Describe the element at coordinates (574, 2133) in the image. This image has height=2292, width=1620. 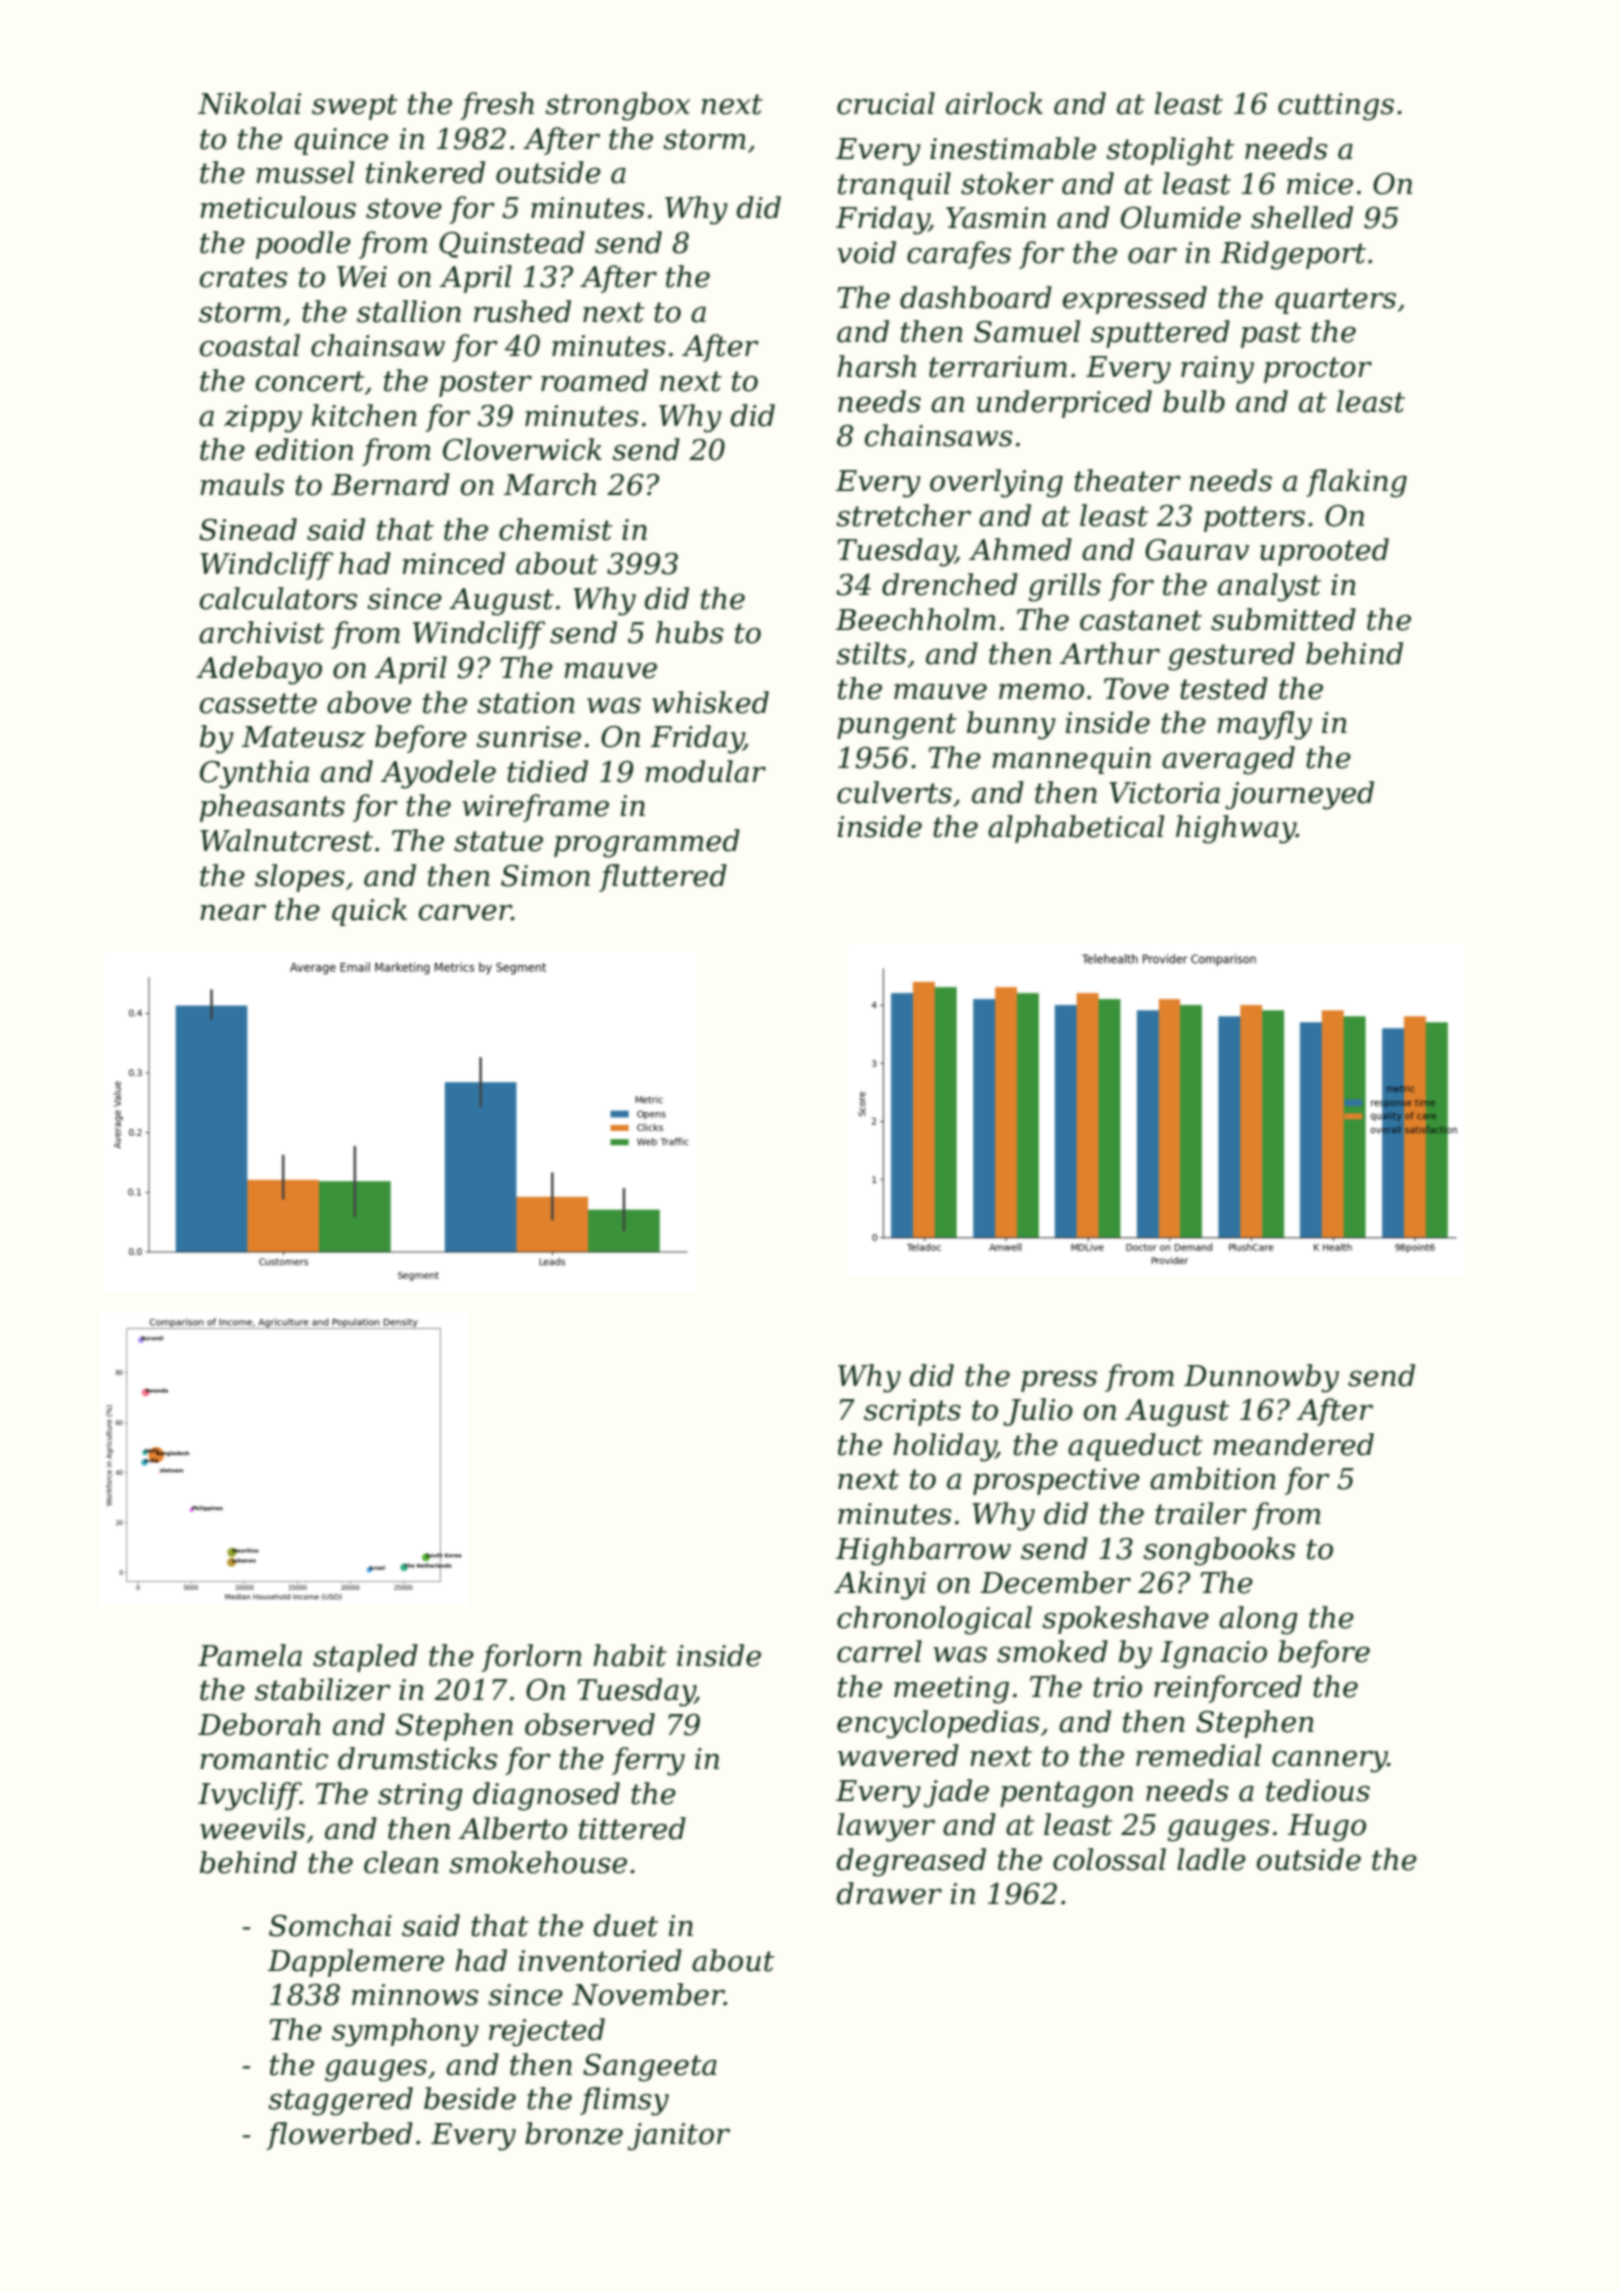
I see `bronze` at that location.
